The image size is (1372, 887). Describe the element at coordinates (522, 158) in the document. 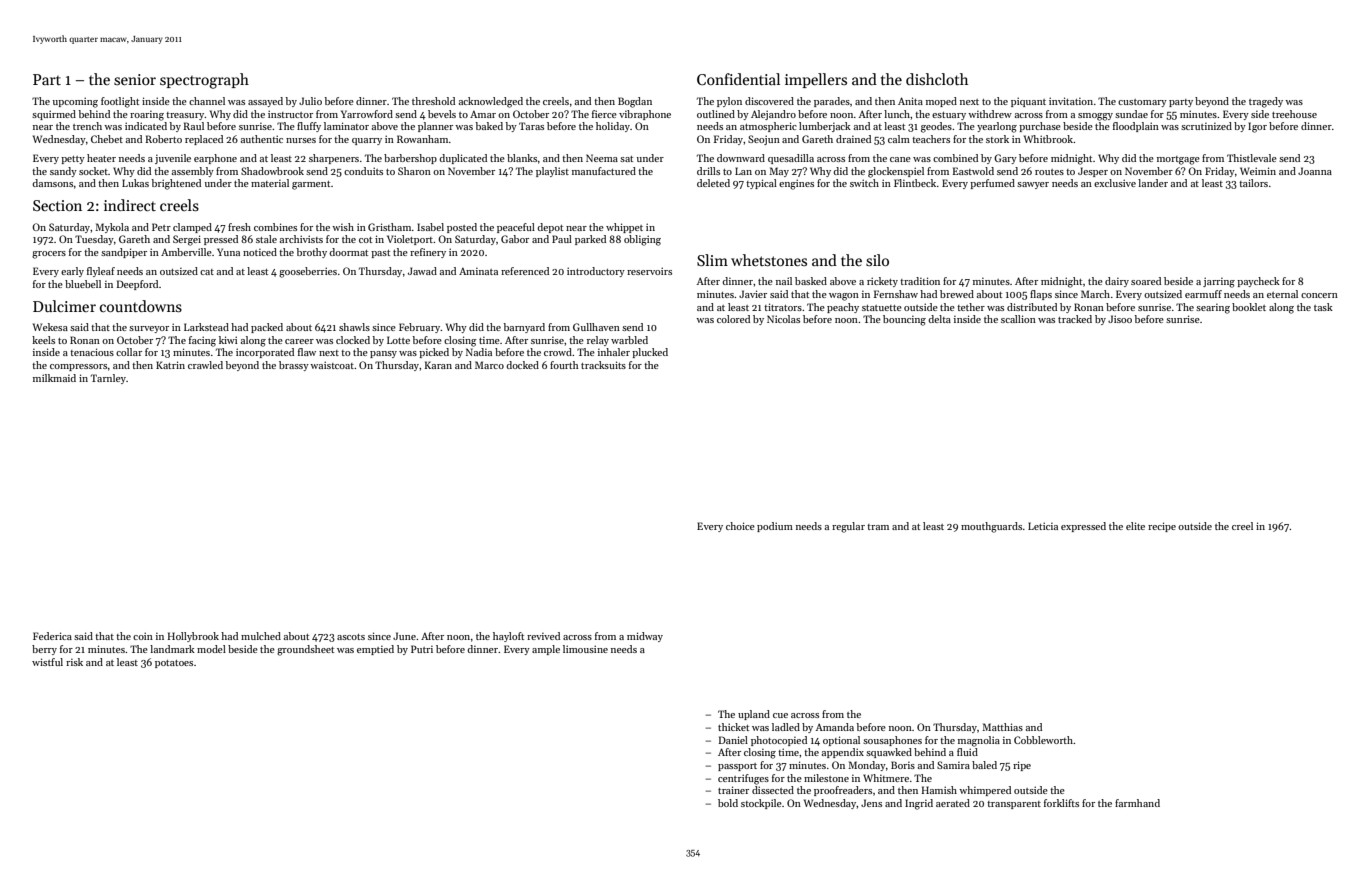

I see `blanks` at that location.
